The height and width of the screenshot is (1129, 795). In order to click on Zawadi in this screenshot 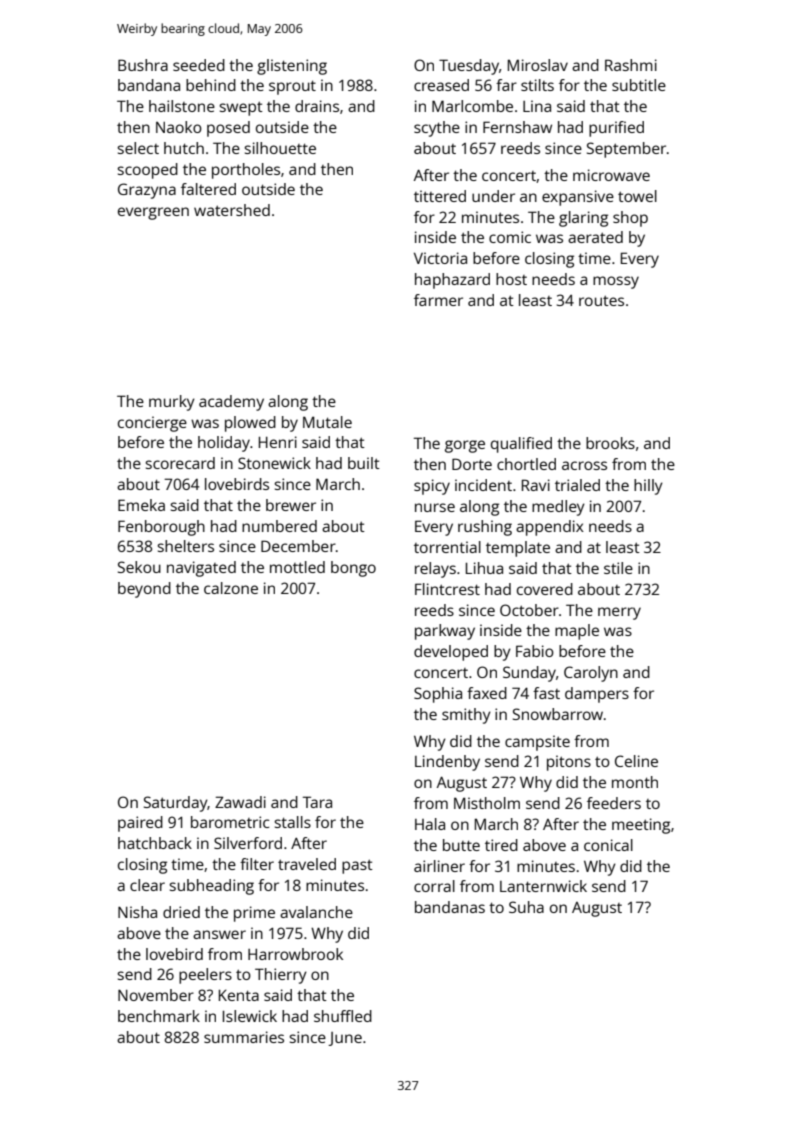, I will do `click(240, 802)`.
